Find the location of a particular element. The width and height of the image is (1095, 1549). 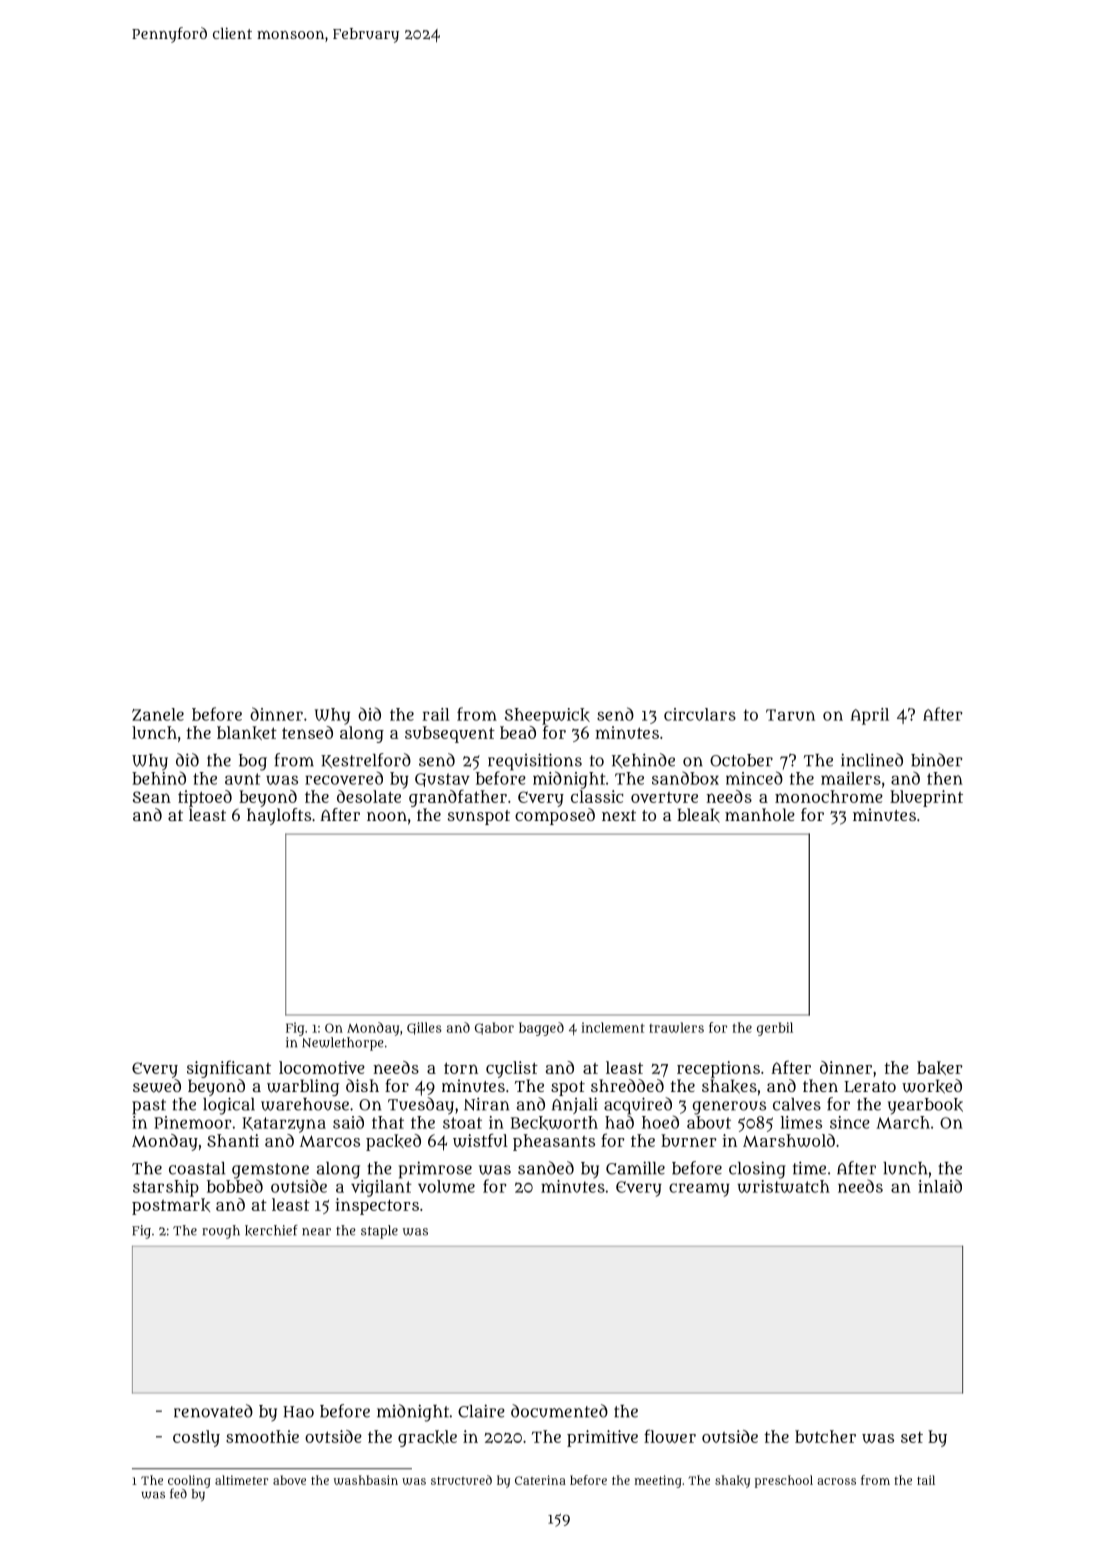

significant is located at coordinates (229, 1069).
